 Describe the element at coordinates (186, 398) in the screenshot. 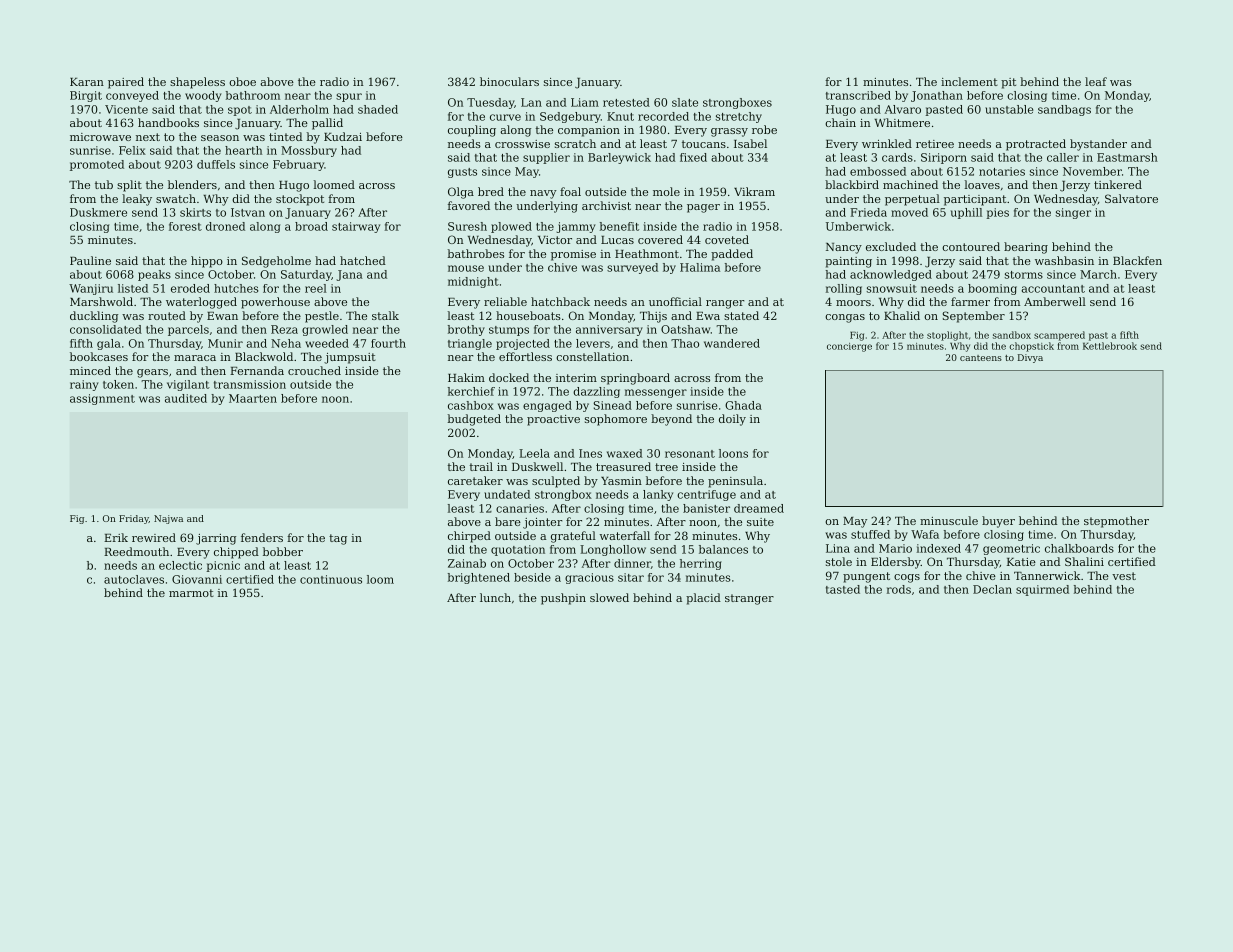

I see `audited` at that location.
